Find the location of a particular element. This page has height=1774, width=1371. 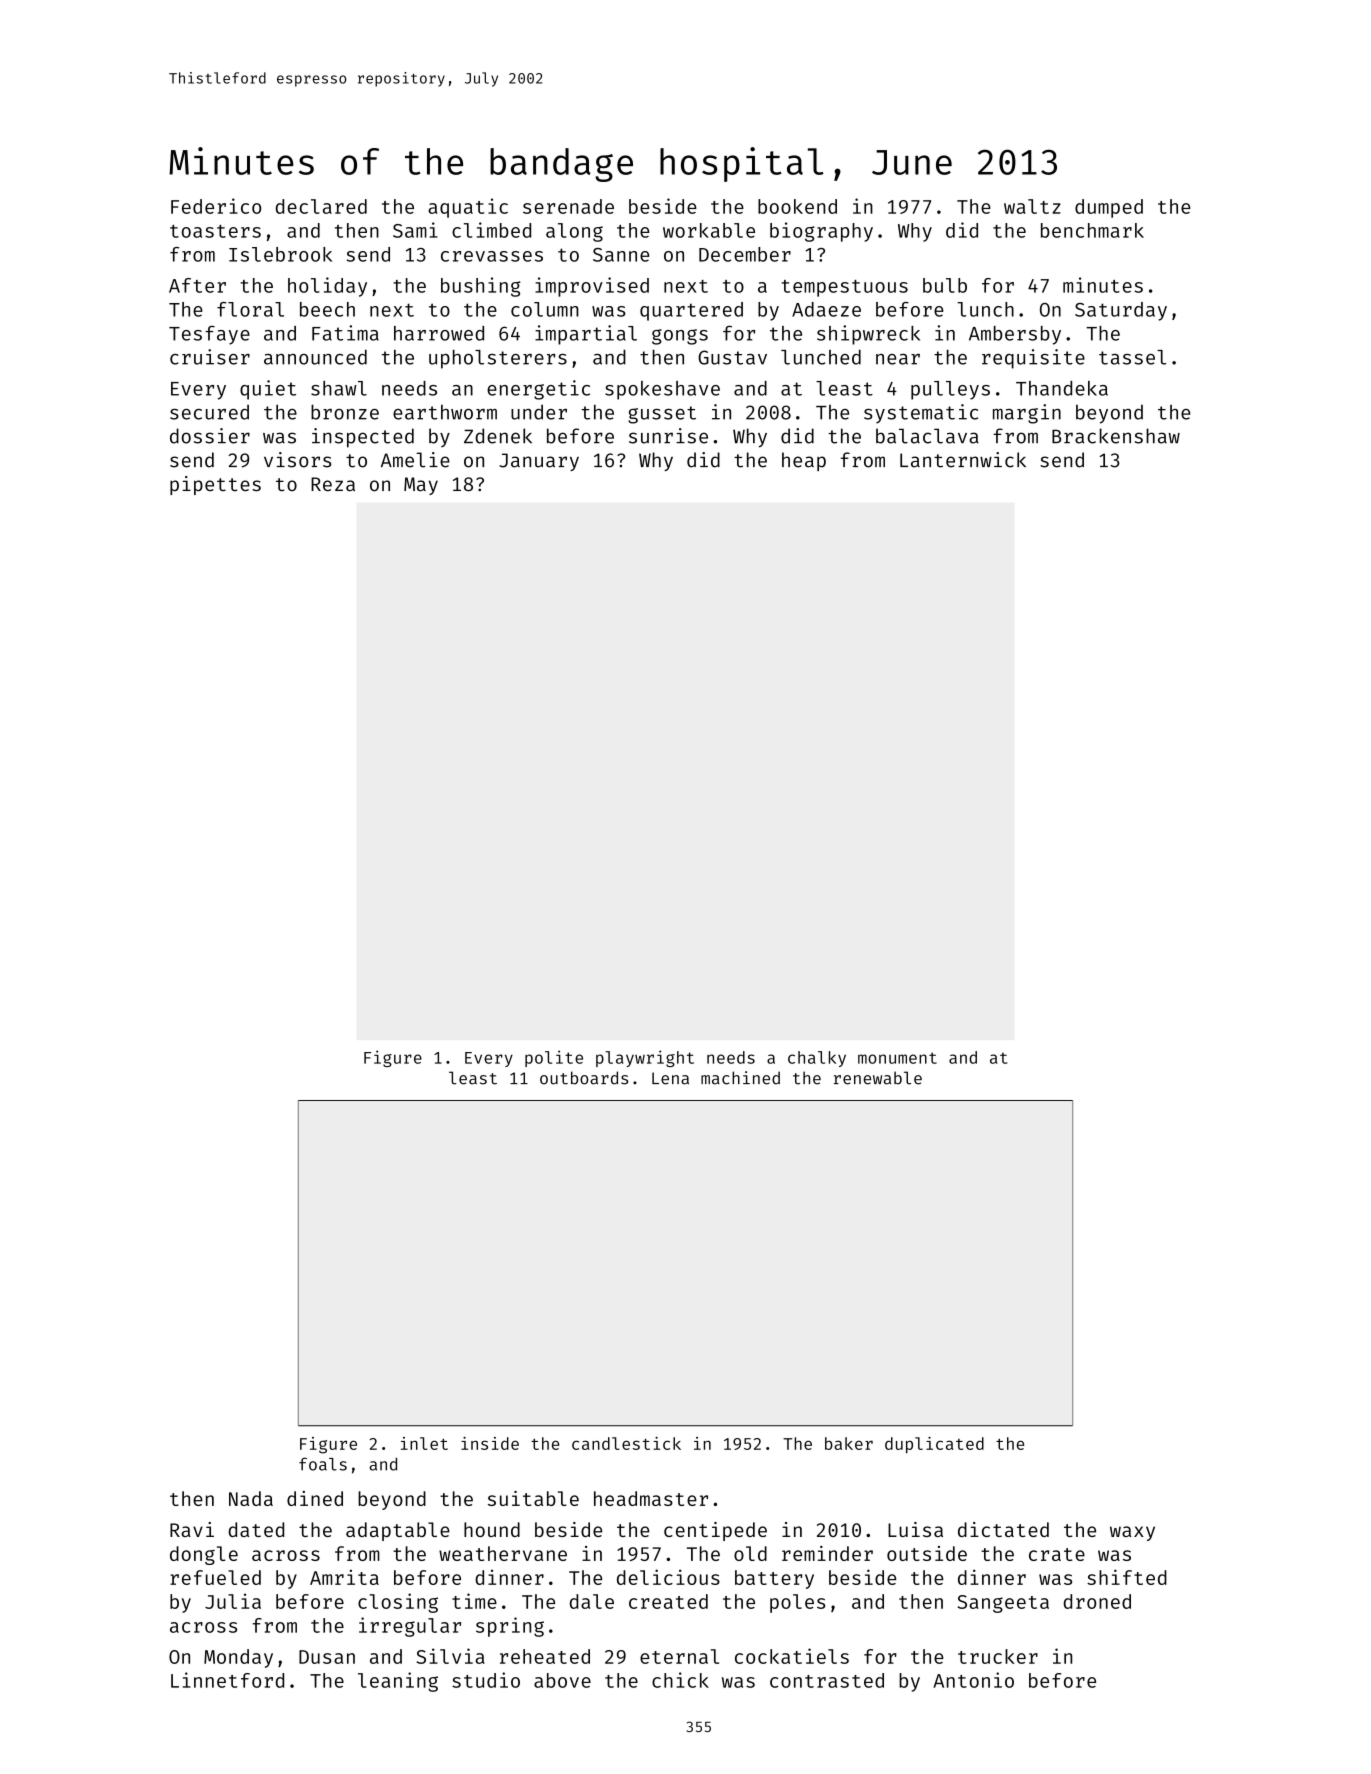

climbed is located at coordinates (491, 230).
